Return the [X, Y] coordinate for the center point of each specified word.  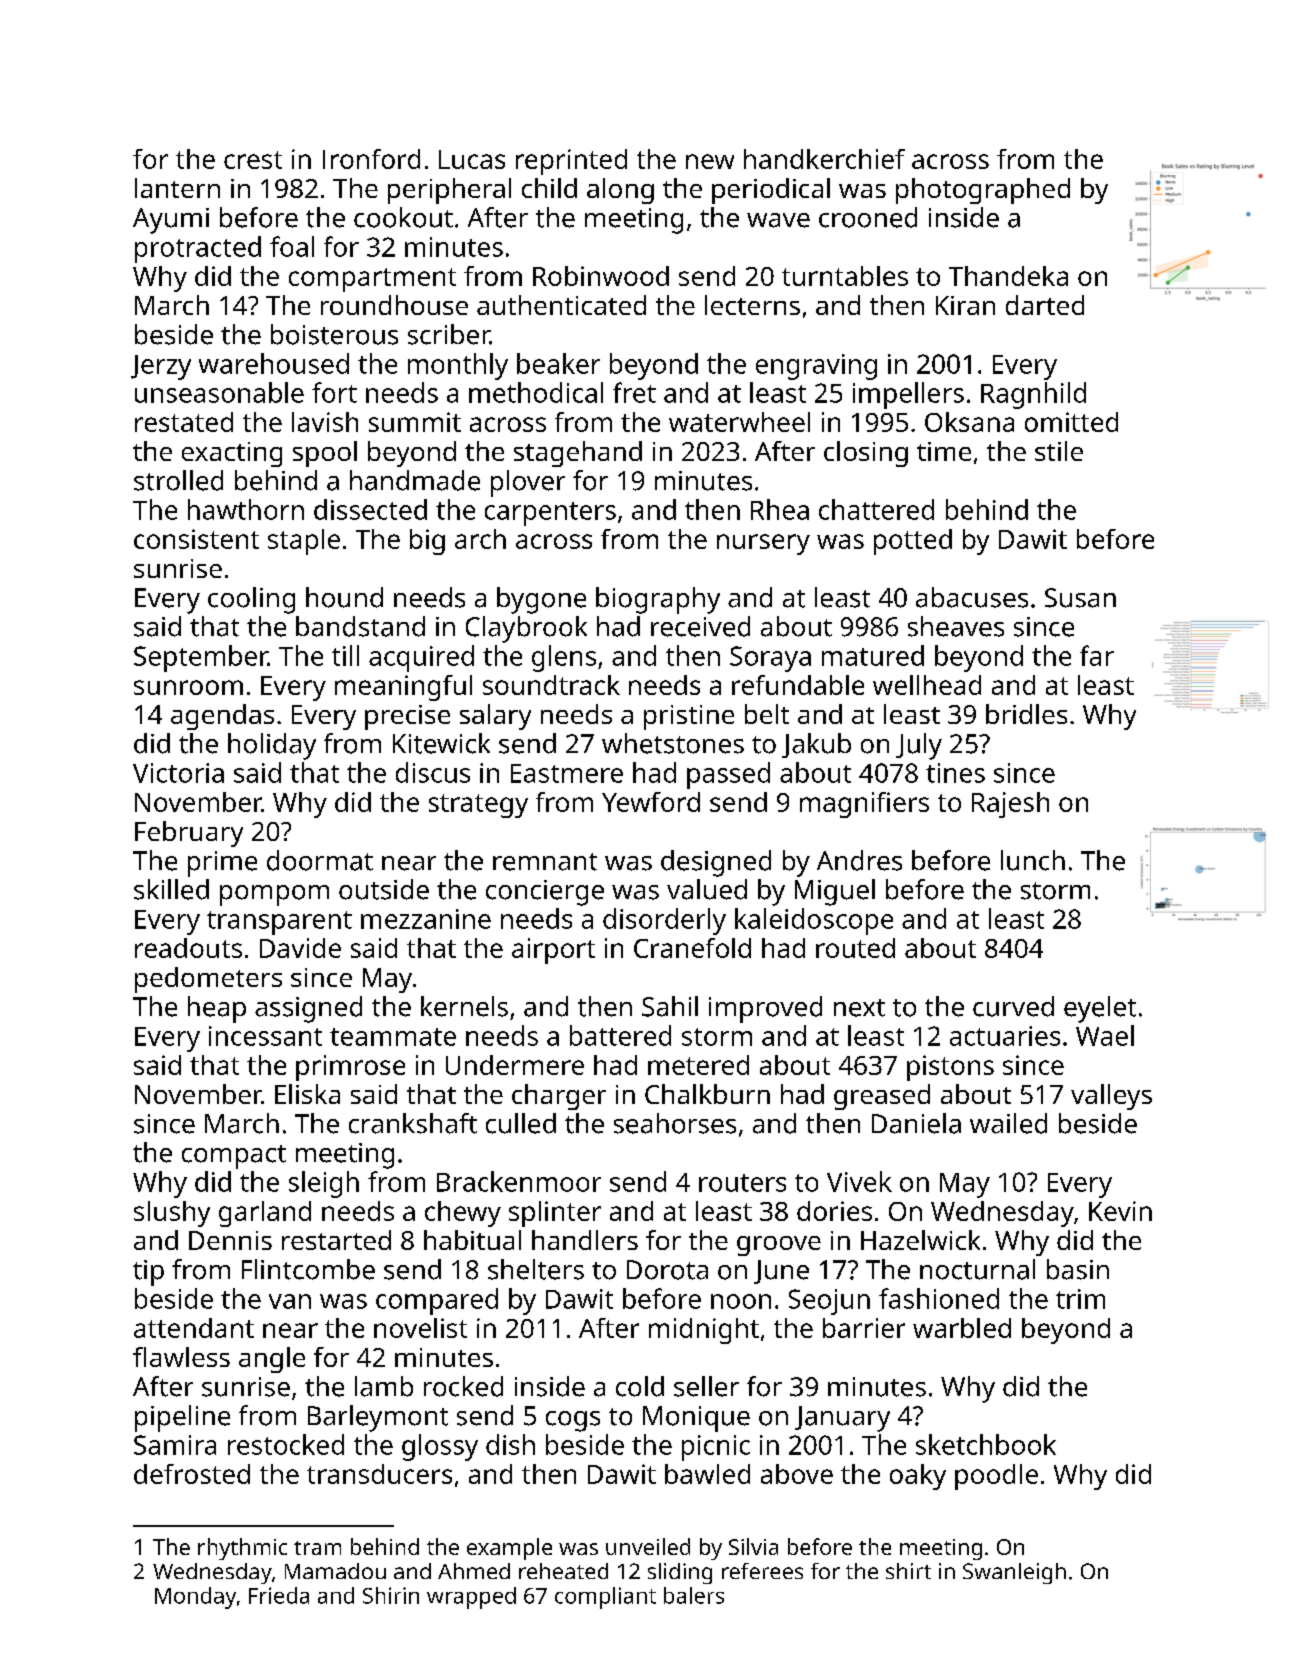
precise [407, 717]
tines [955, 773]
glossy [440, 1447]
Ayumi [171, 221]
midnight [704, 1331]
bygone [541, 600]
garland [265, 1214]
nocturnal [977, 1269]
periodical [771, 191]
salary [495, 717]
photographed [983, 191]
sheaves [956, 626]
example [509, 1549]
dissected [370, 509]
